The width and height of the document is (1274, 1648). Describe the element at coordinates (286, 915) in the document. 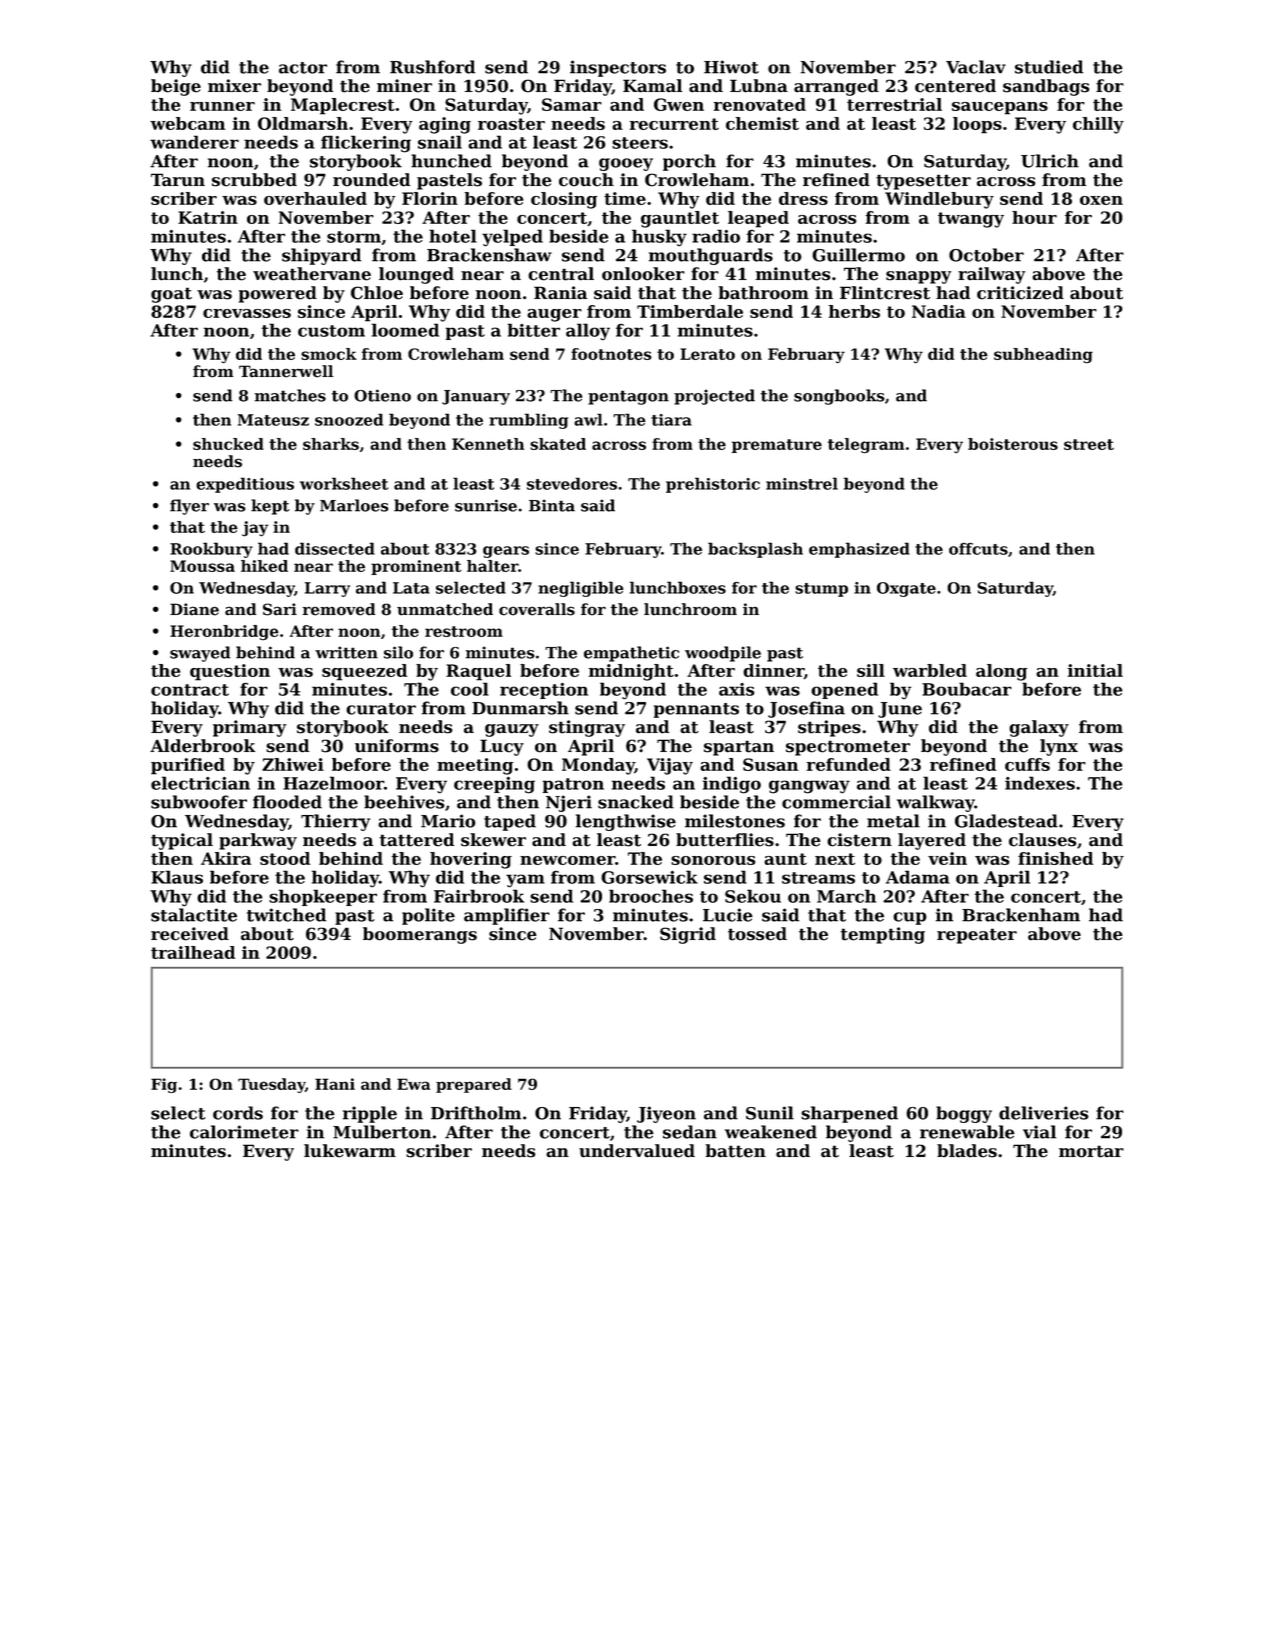

I see `twitched` at that location.
